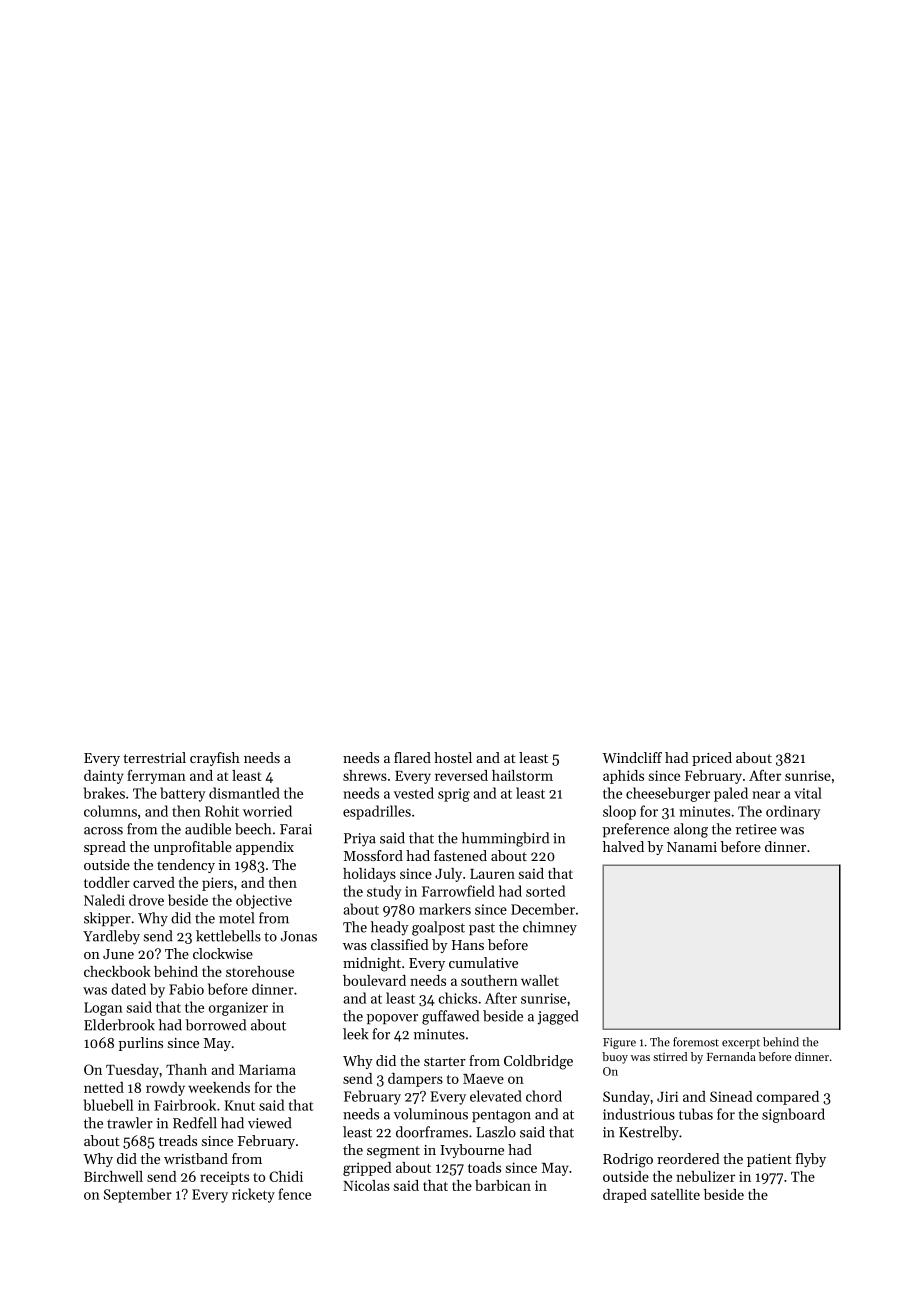  I want to click on shrews, so click(365, 775).
